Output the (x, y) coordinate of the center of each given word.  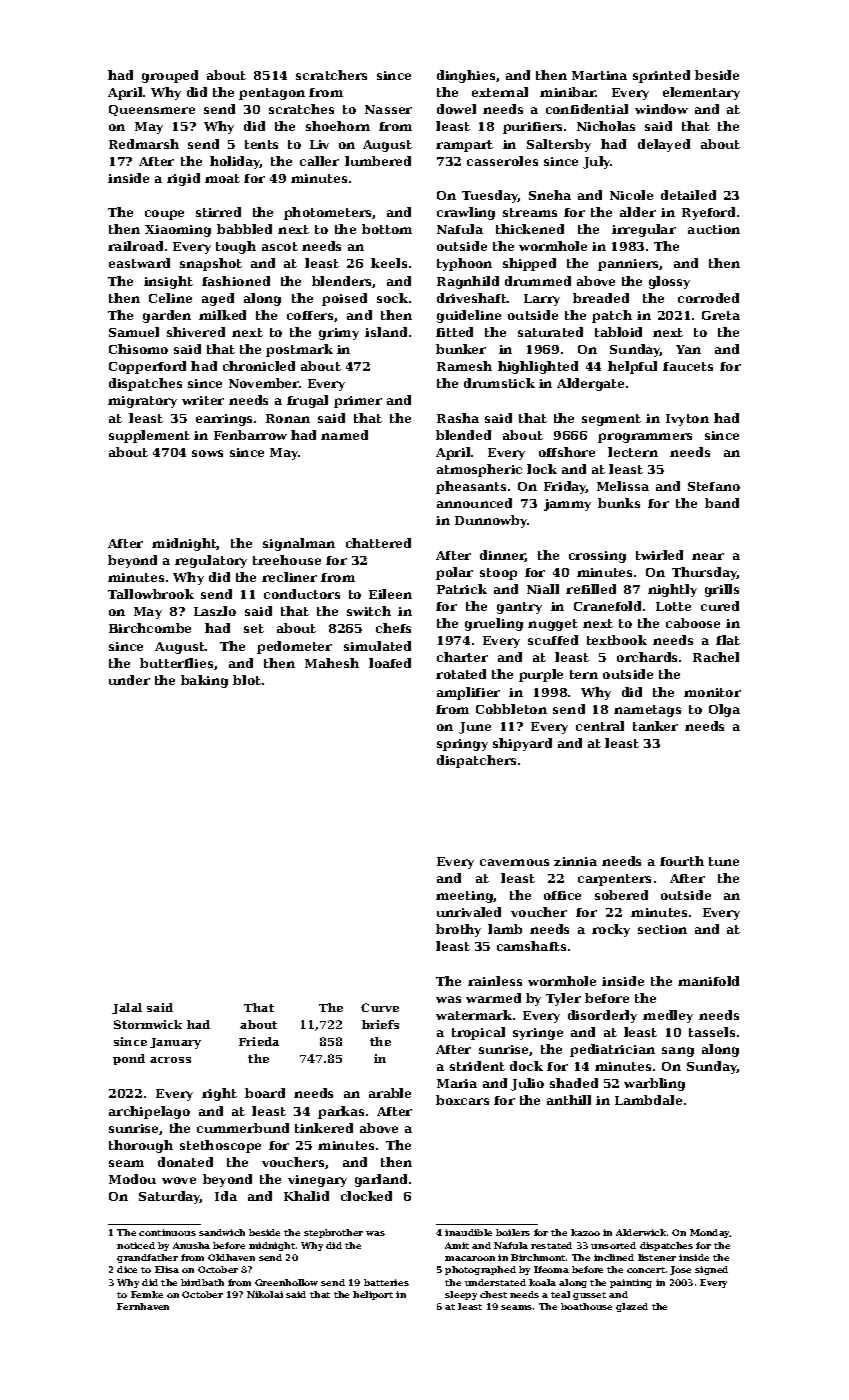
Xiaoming (178, 231)
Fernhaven (143, 1306)
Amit (457, 1245)
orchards (647, 657)
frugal (307, 401)
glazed (632, 1307)
